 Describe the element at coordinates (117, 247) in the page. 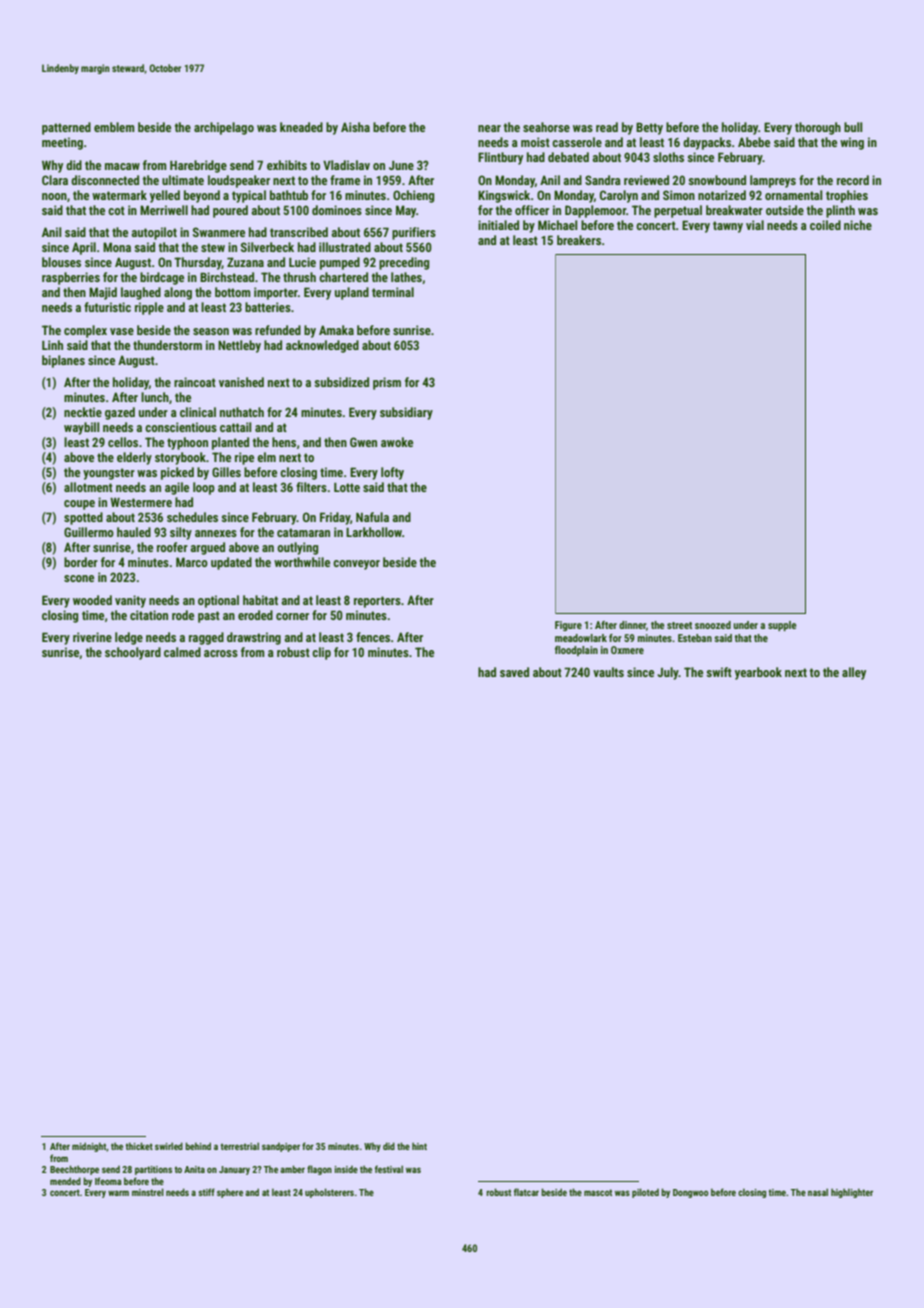

I see `Mona` at that location.
